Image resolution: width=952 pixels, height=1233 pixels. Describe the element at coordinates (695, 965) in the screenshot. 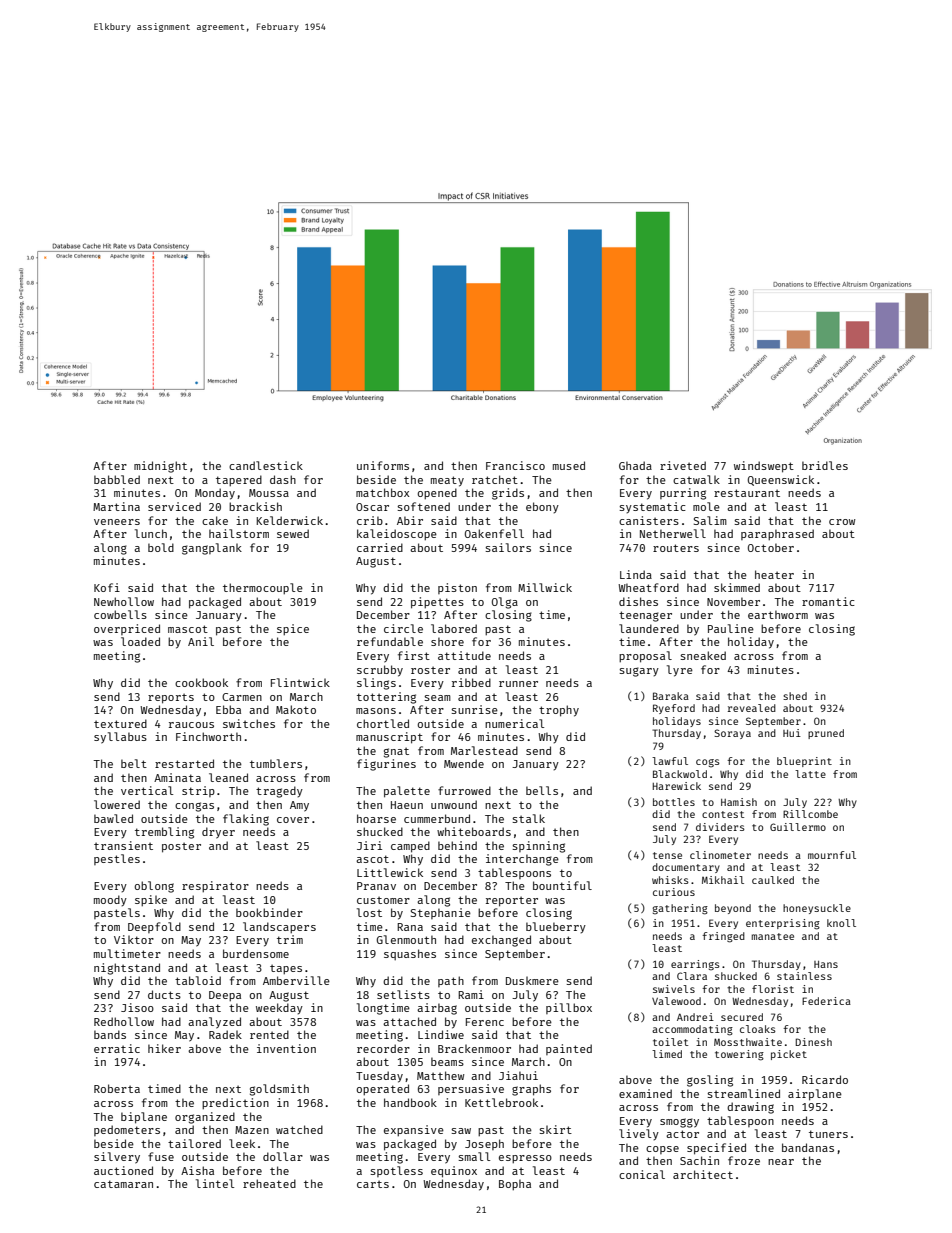

I see `earrings` at that location.
